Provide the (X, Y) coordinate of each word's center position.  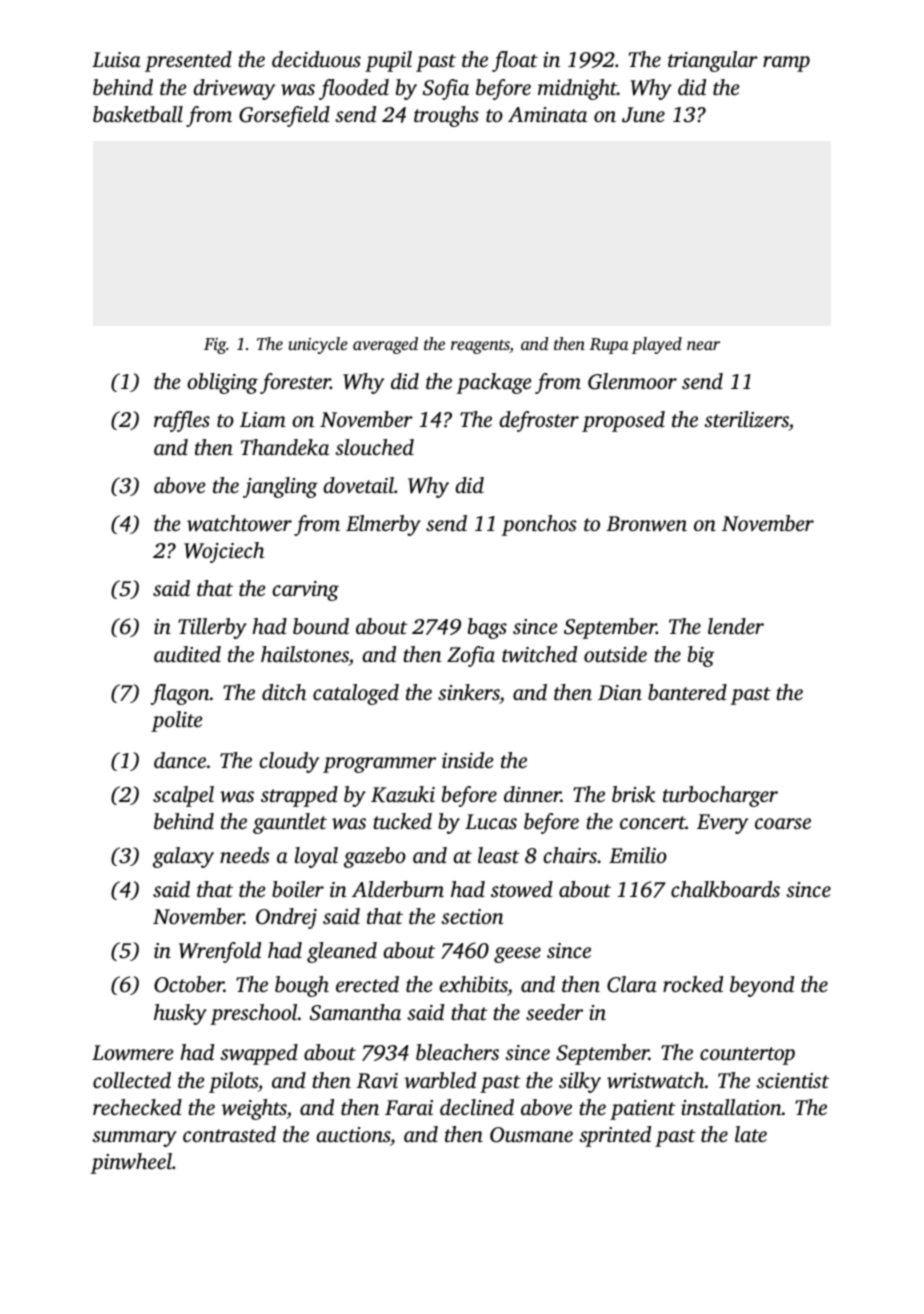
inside (468, 760)
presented (188, 61)
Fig (215, 346)
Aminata (547, 114)
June (643, 115)
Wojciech (224, 552)
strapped (299, 796)
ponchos (539, 525)
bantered (687, 692)
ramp (786, 64)
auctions (353, 1134)
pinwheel (131, 1163)
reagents (480, 347)
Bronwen (646, 524)
